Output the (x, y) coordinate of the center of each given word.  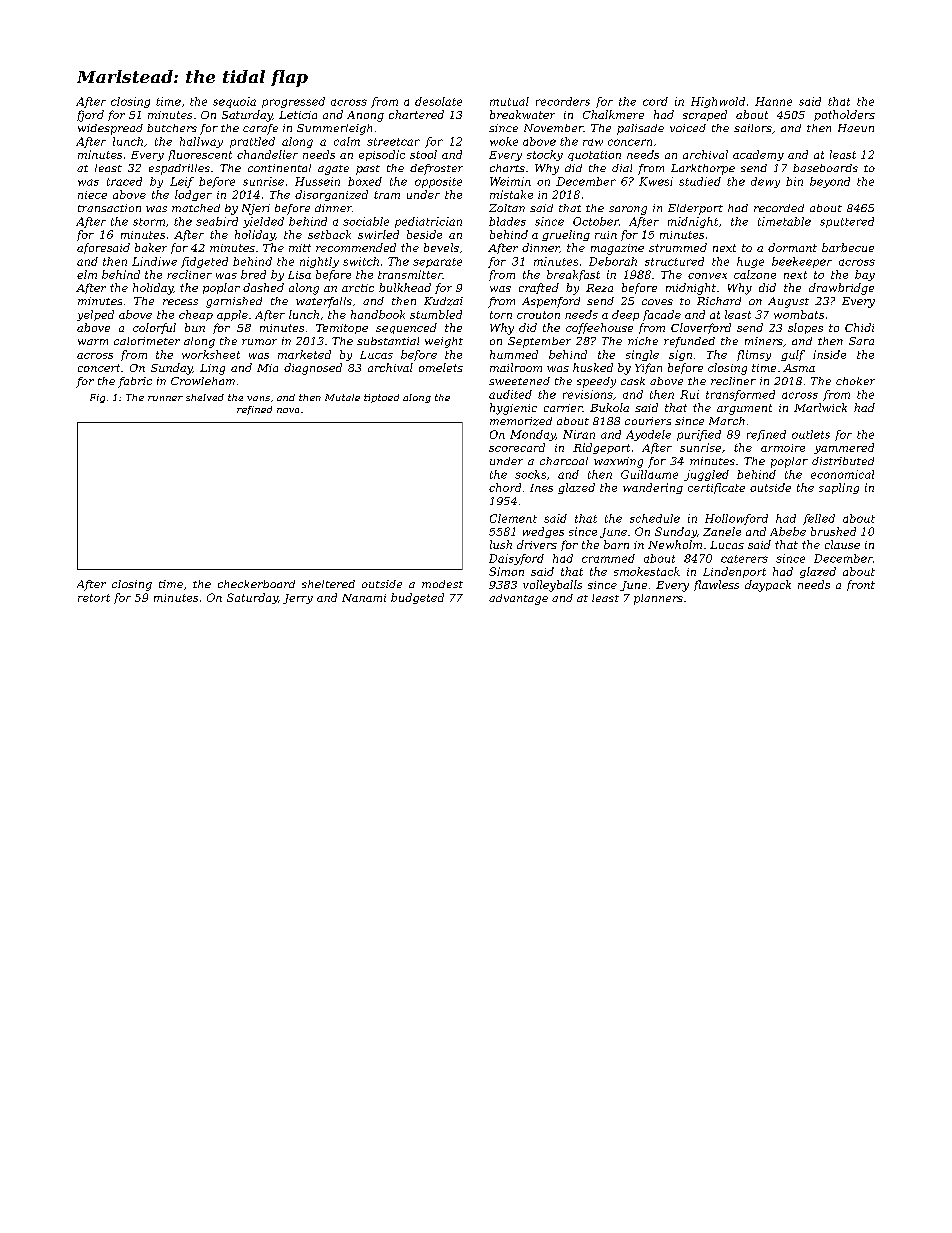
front (861, 585)
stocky (545, 155)
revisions (588, 394)
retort (94, 598)
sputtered (847, 222)
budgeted (417, 598)
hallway (201, 142)
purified (699, 435)
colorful (154, 328)
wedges (543, 532)
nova (288, 410)
